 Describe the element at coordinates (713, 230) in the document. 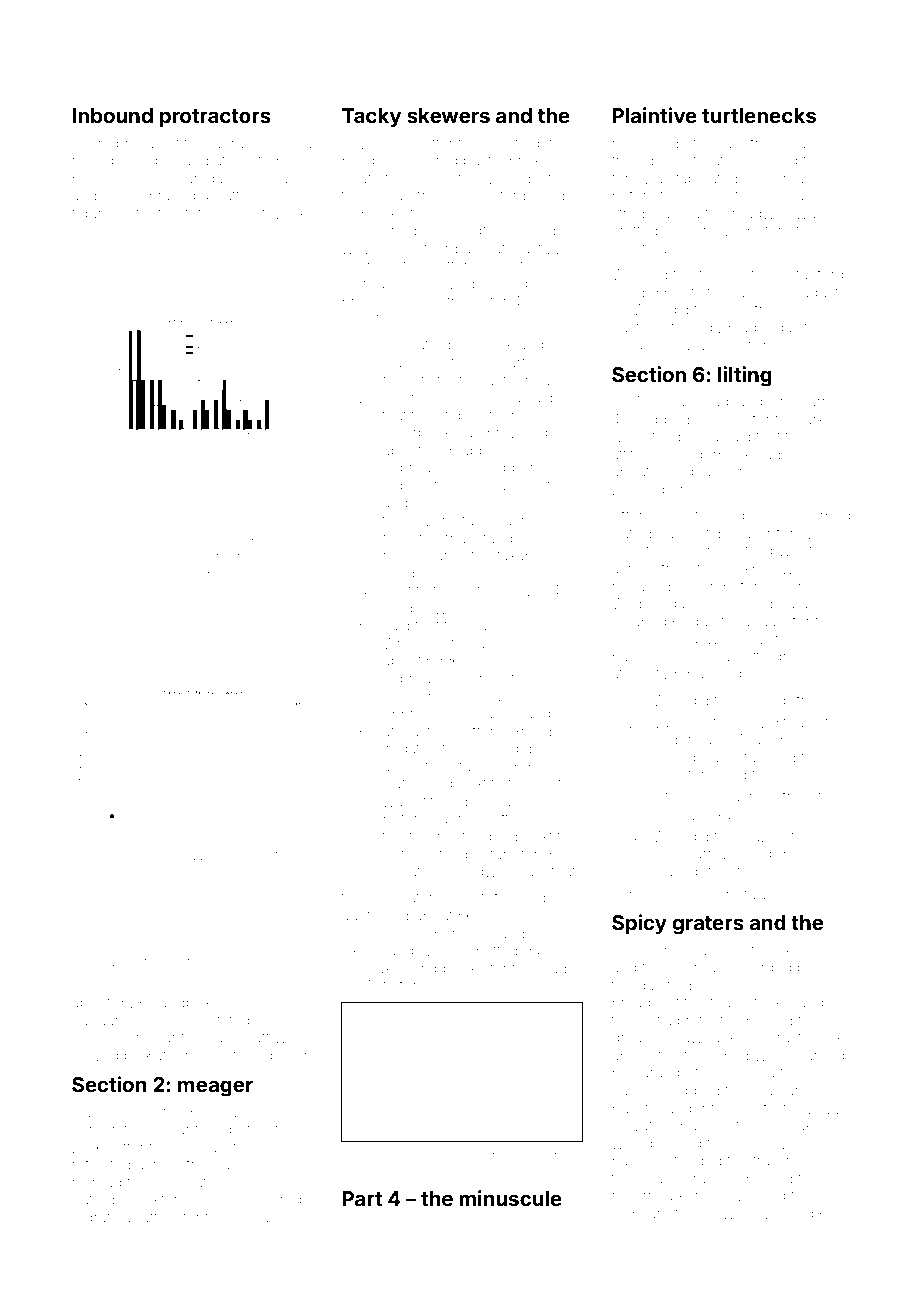

I see `Lorenzo` at that location.
